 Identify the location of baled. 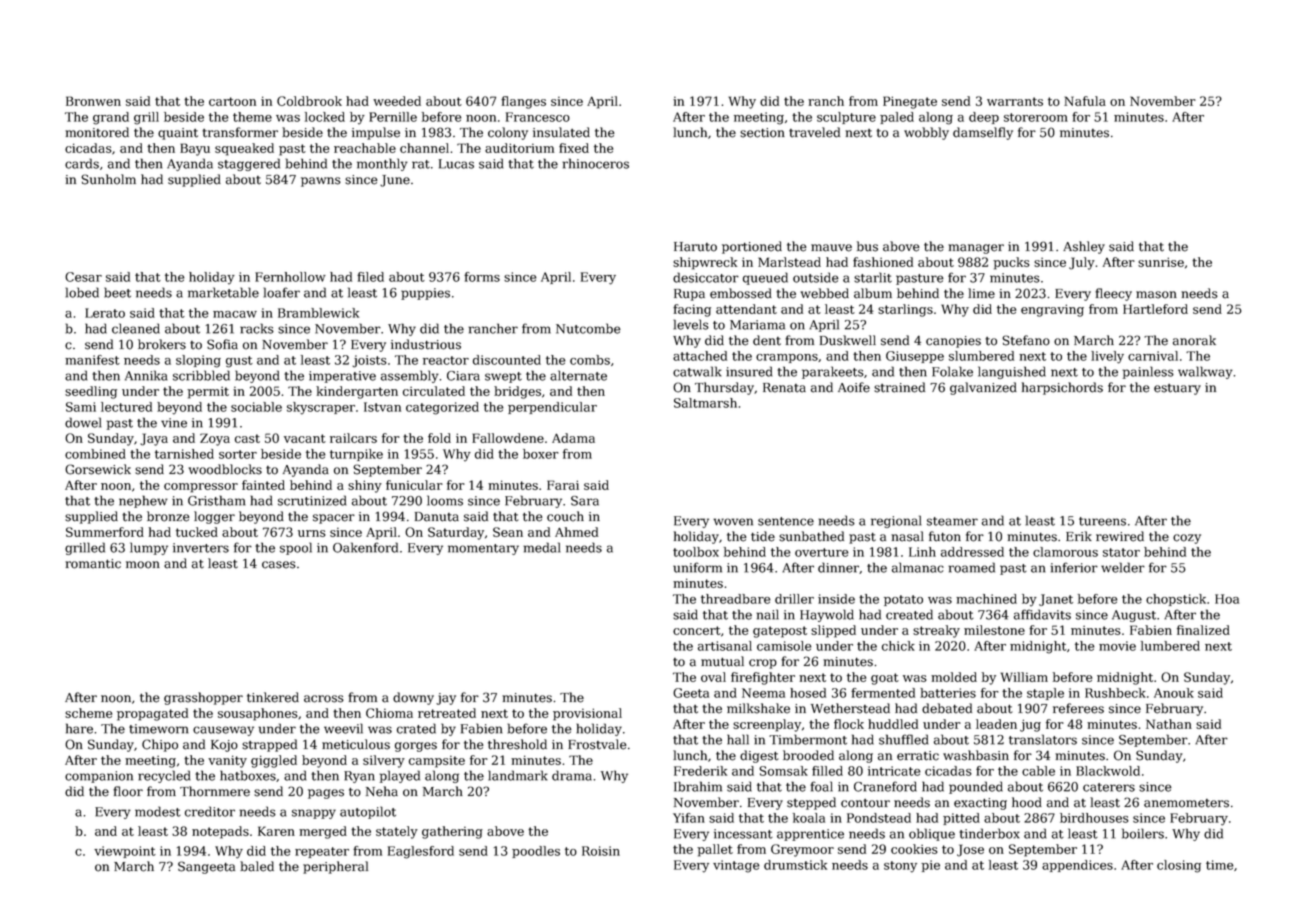
(257, 866).
